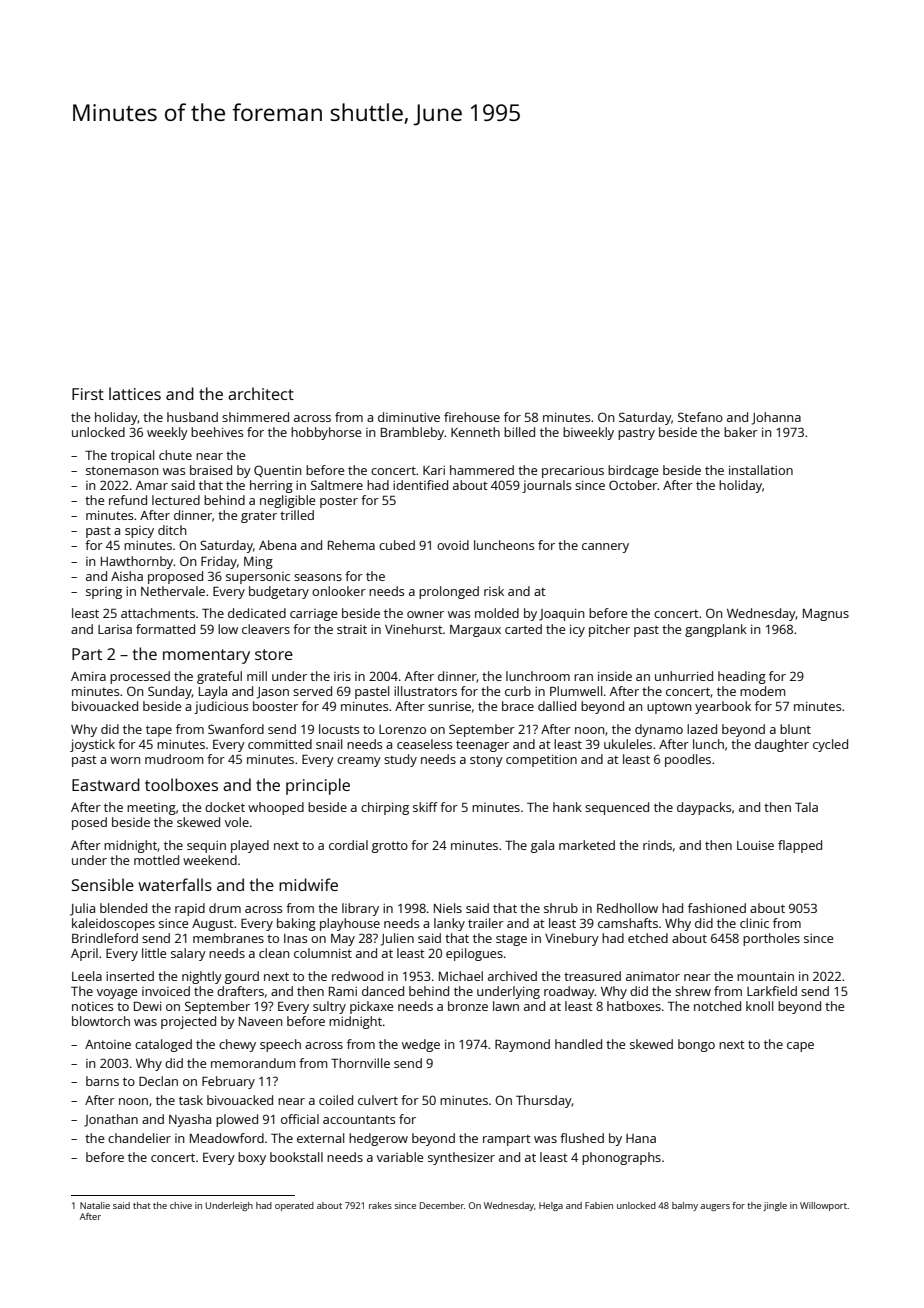 The image size is (924, 1308). I want to click on synthesizer, so click(461, 1158).
